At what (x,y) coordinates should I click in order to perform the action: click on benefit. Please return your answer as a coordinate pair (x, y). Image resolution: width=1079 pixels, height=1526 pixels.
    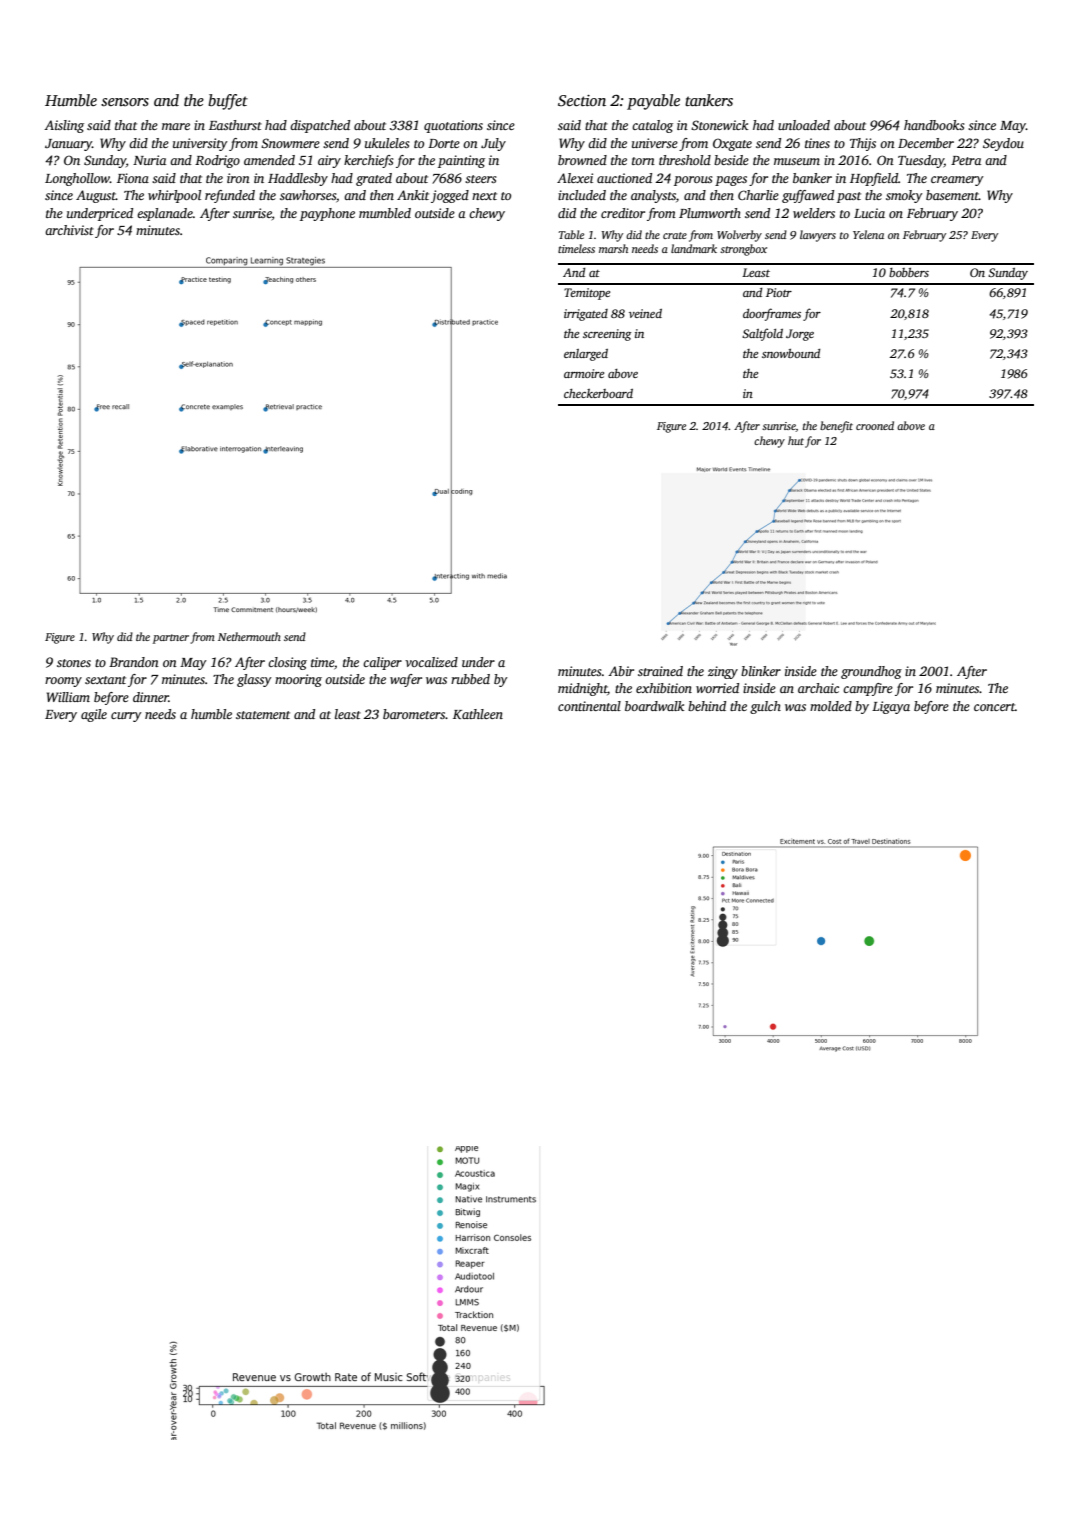
    Looking at the image, I should click on (836, 427).
